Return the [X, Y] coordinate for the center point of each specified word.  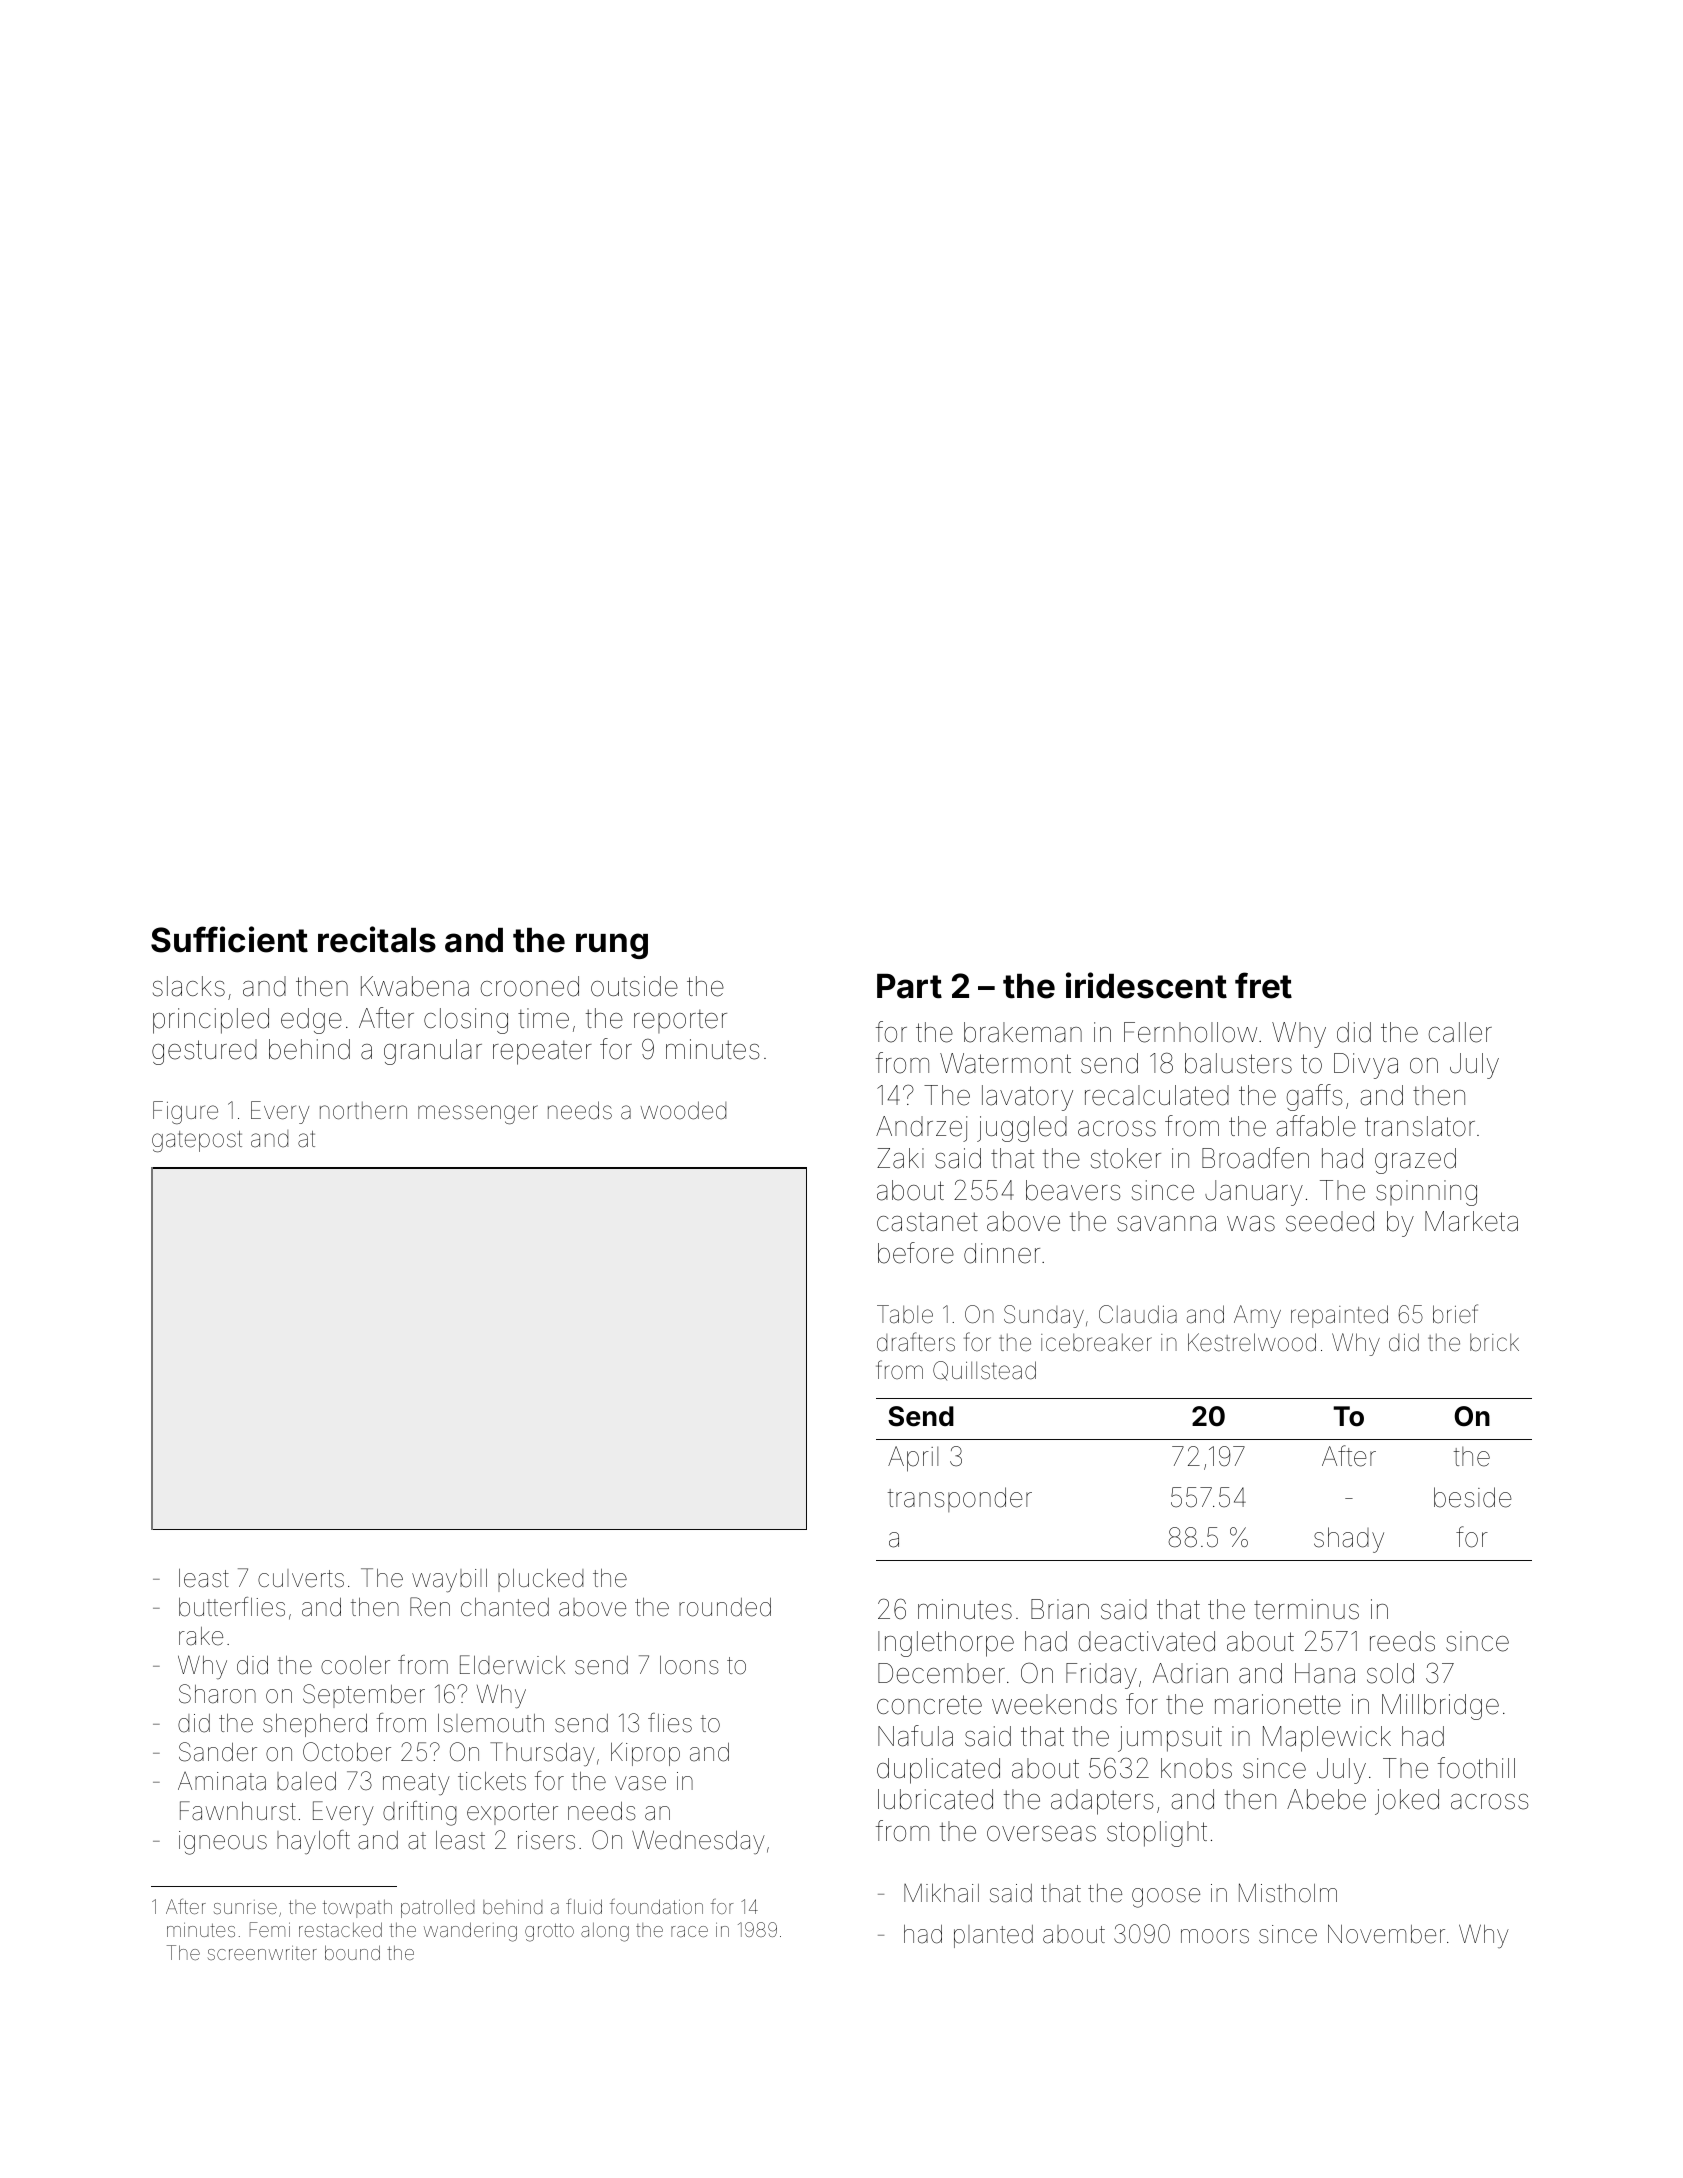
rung [612, 946]
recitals [377, 939]
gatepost [197, 1141]
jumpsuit [1170, 1739]
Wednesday [698, 1842]
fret [1263, 985]
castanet [927, 1222]
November [1386, 1934]
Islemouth [491, 1723]
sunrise [245, 1907]
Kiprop [645, 1754]
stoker [1126, 1158]
